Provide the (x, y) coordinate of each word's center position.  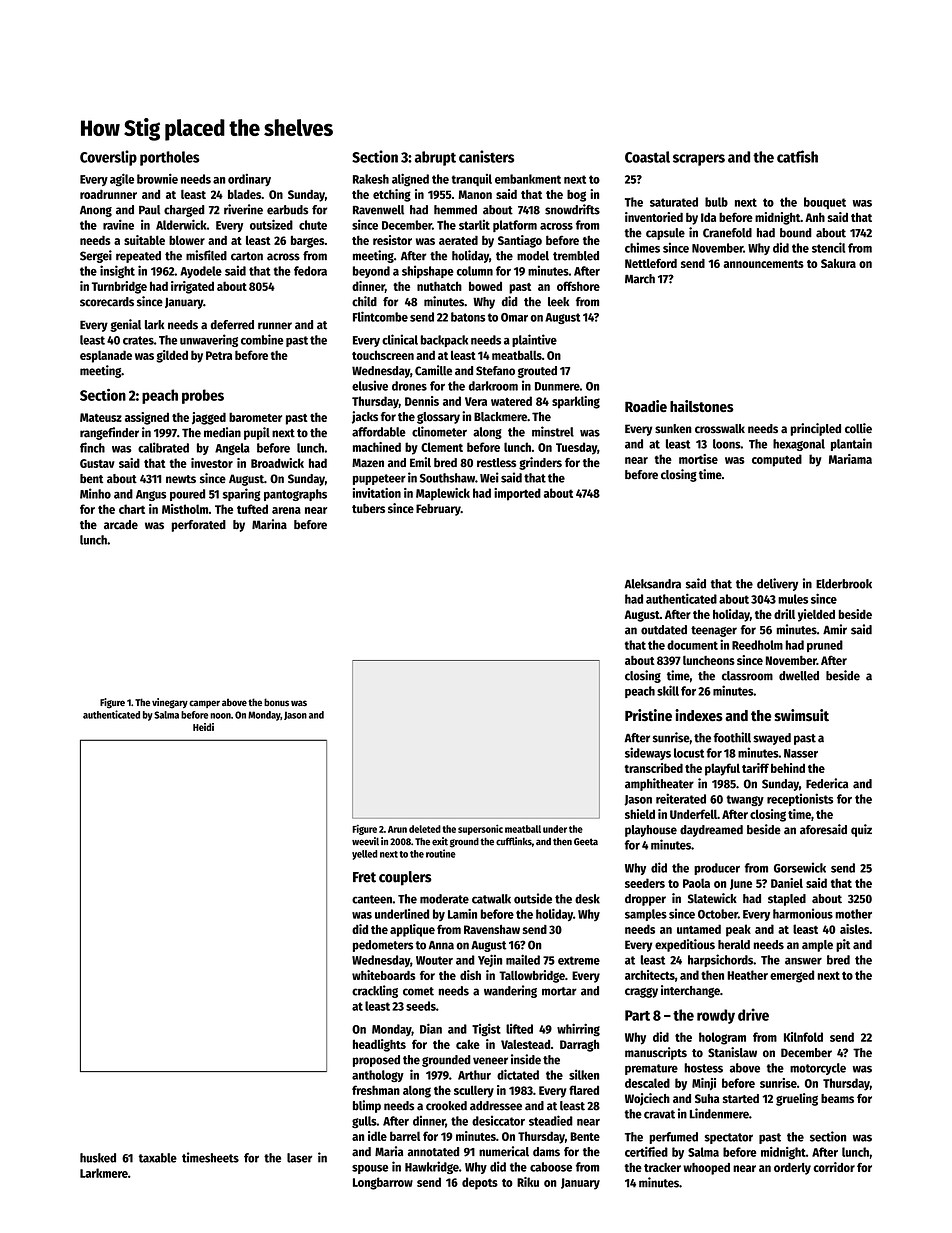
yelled (365, 855)
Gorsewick (800, 867)
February (438, 510)
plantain (851, 444)
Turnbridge (119, 287)
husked (98, 1158)
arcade (121, 525)
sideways (648, 753)
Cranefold (727, 233)
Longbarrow (383, 1183)
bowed (485, 286)
